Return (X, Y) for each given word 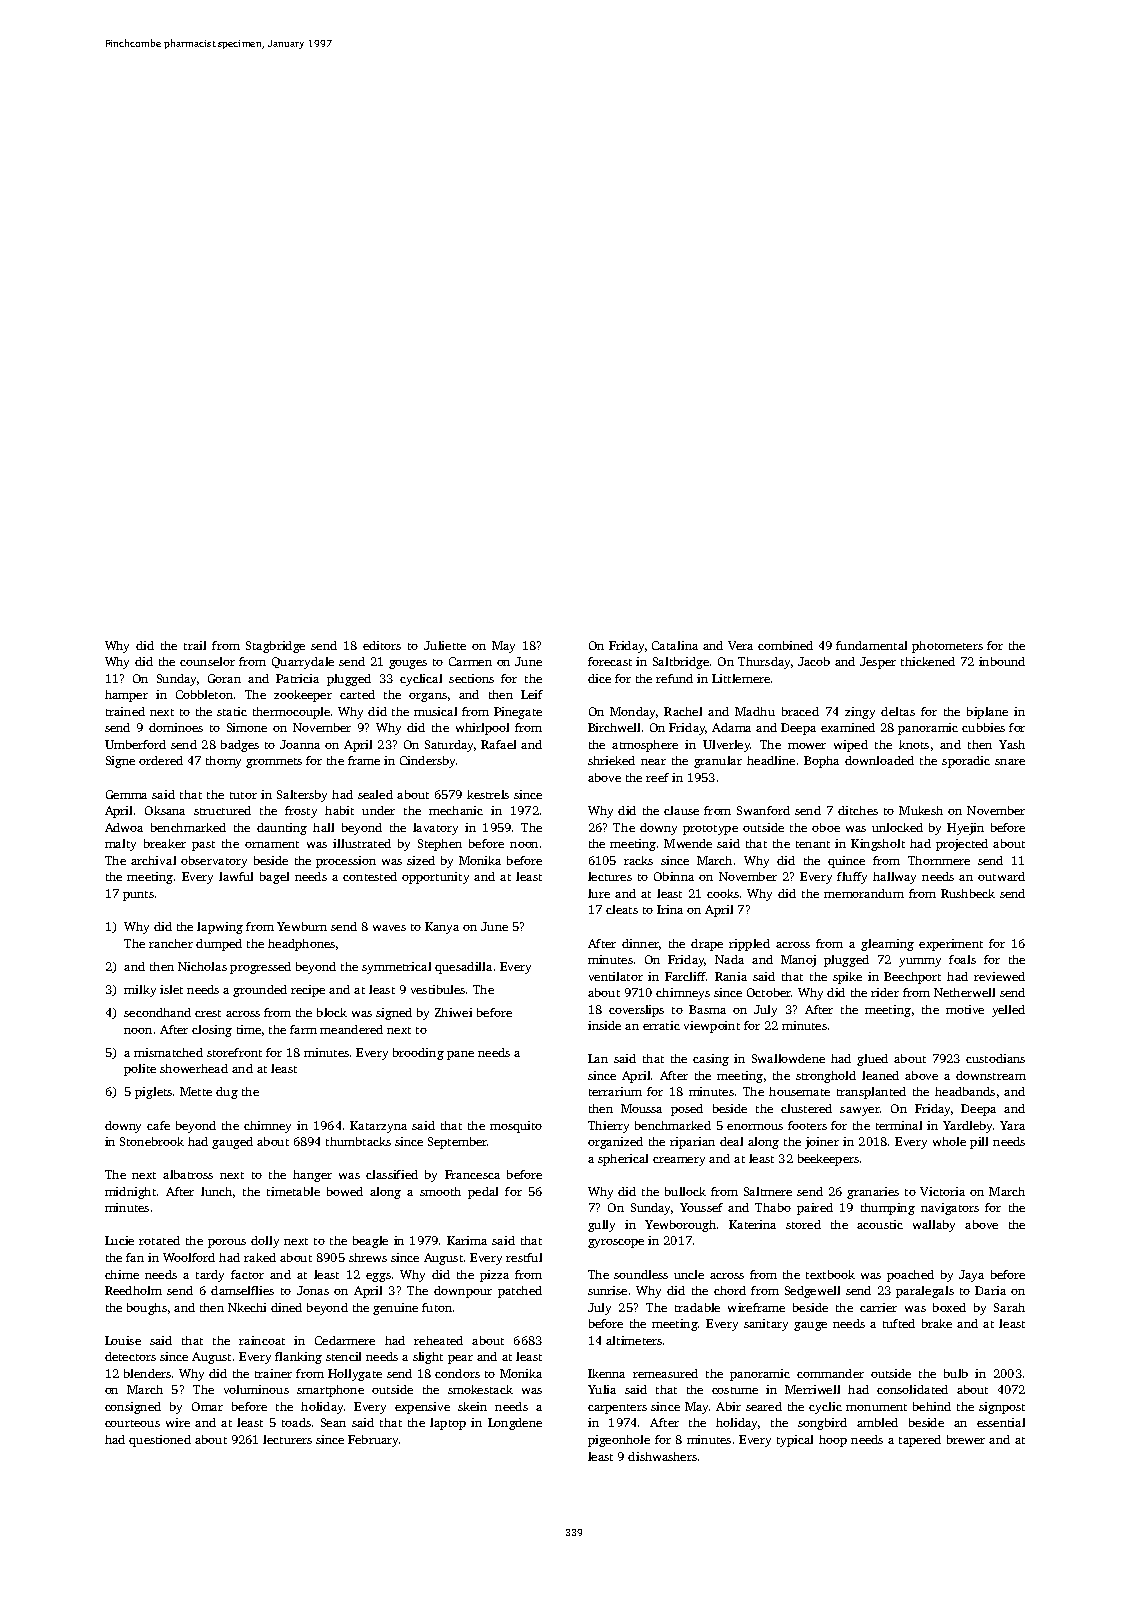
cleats (622, 909)
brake (937, 1323)
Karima (467, 1240)
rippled (749, 945)
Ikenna (606, 1373)
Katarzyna (378, 1127)
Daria (990, 1290)
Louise (123, 1340)
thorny (223, 762)
